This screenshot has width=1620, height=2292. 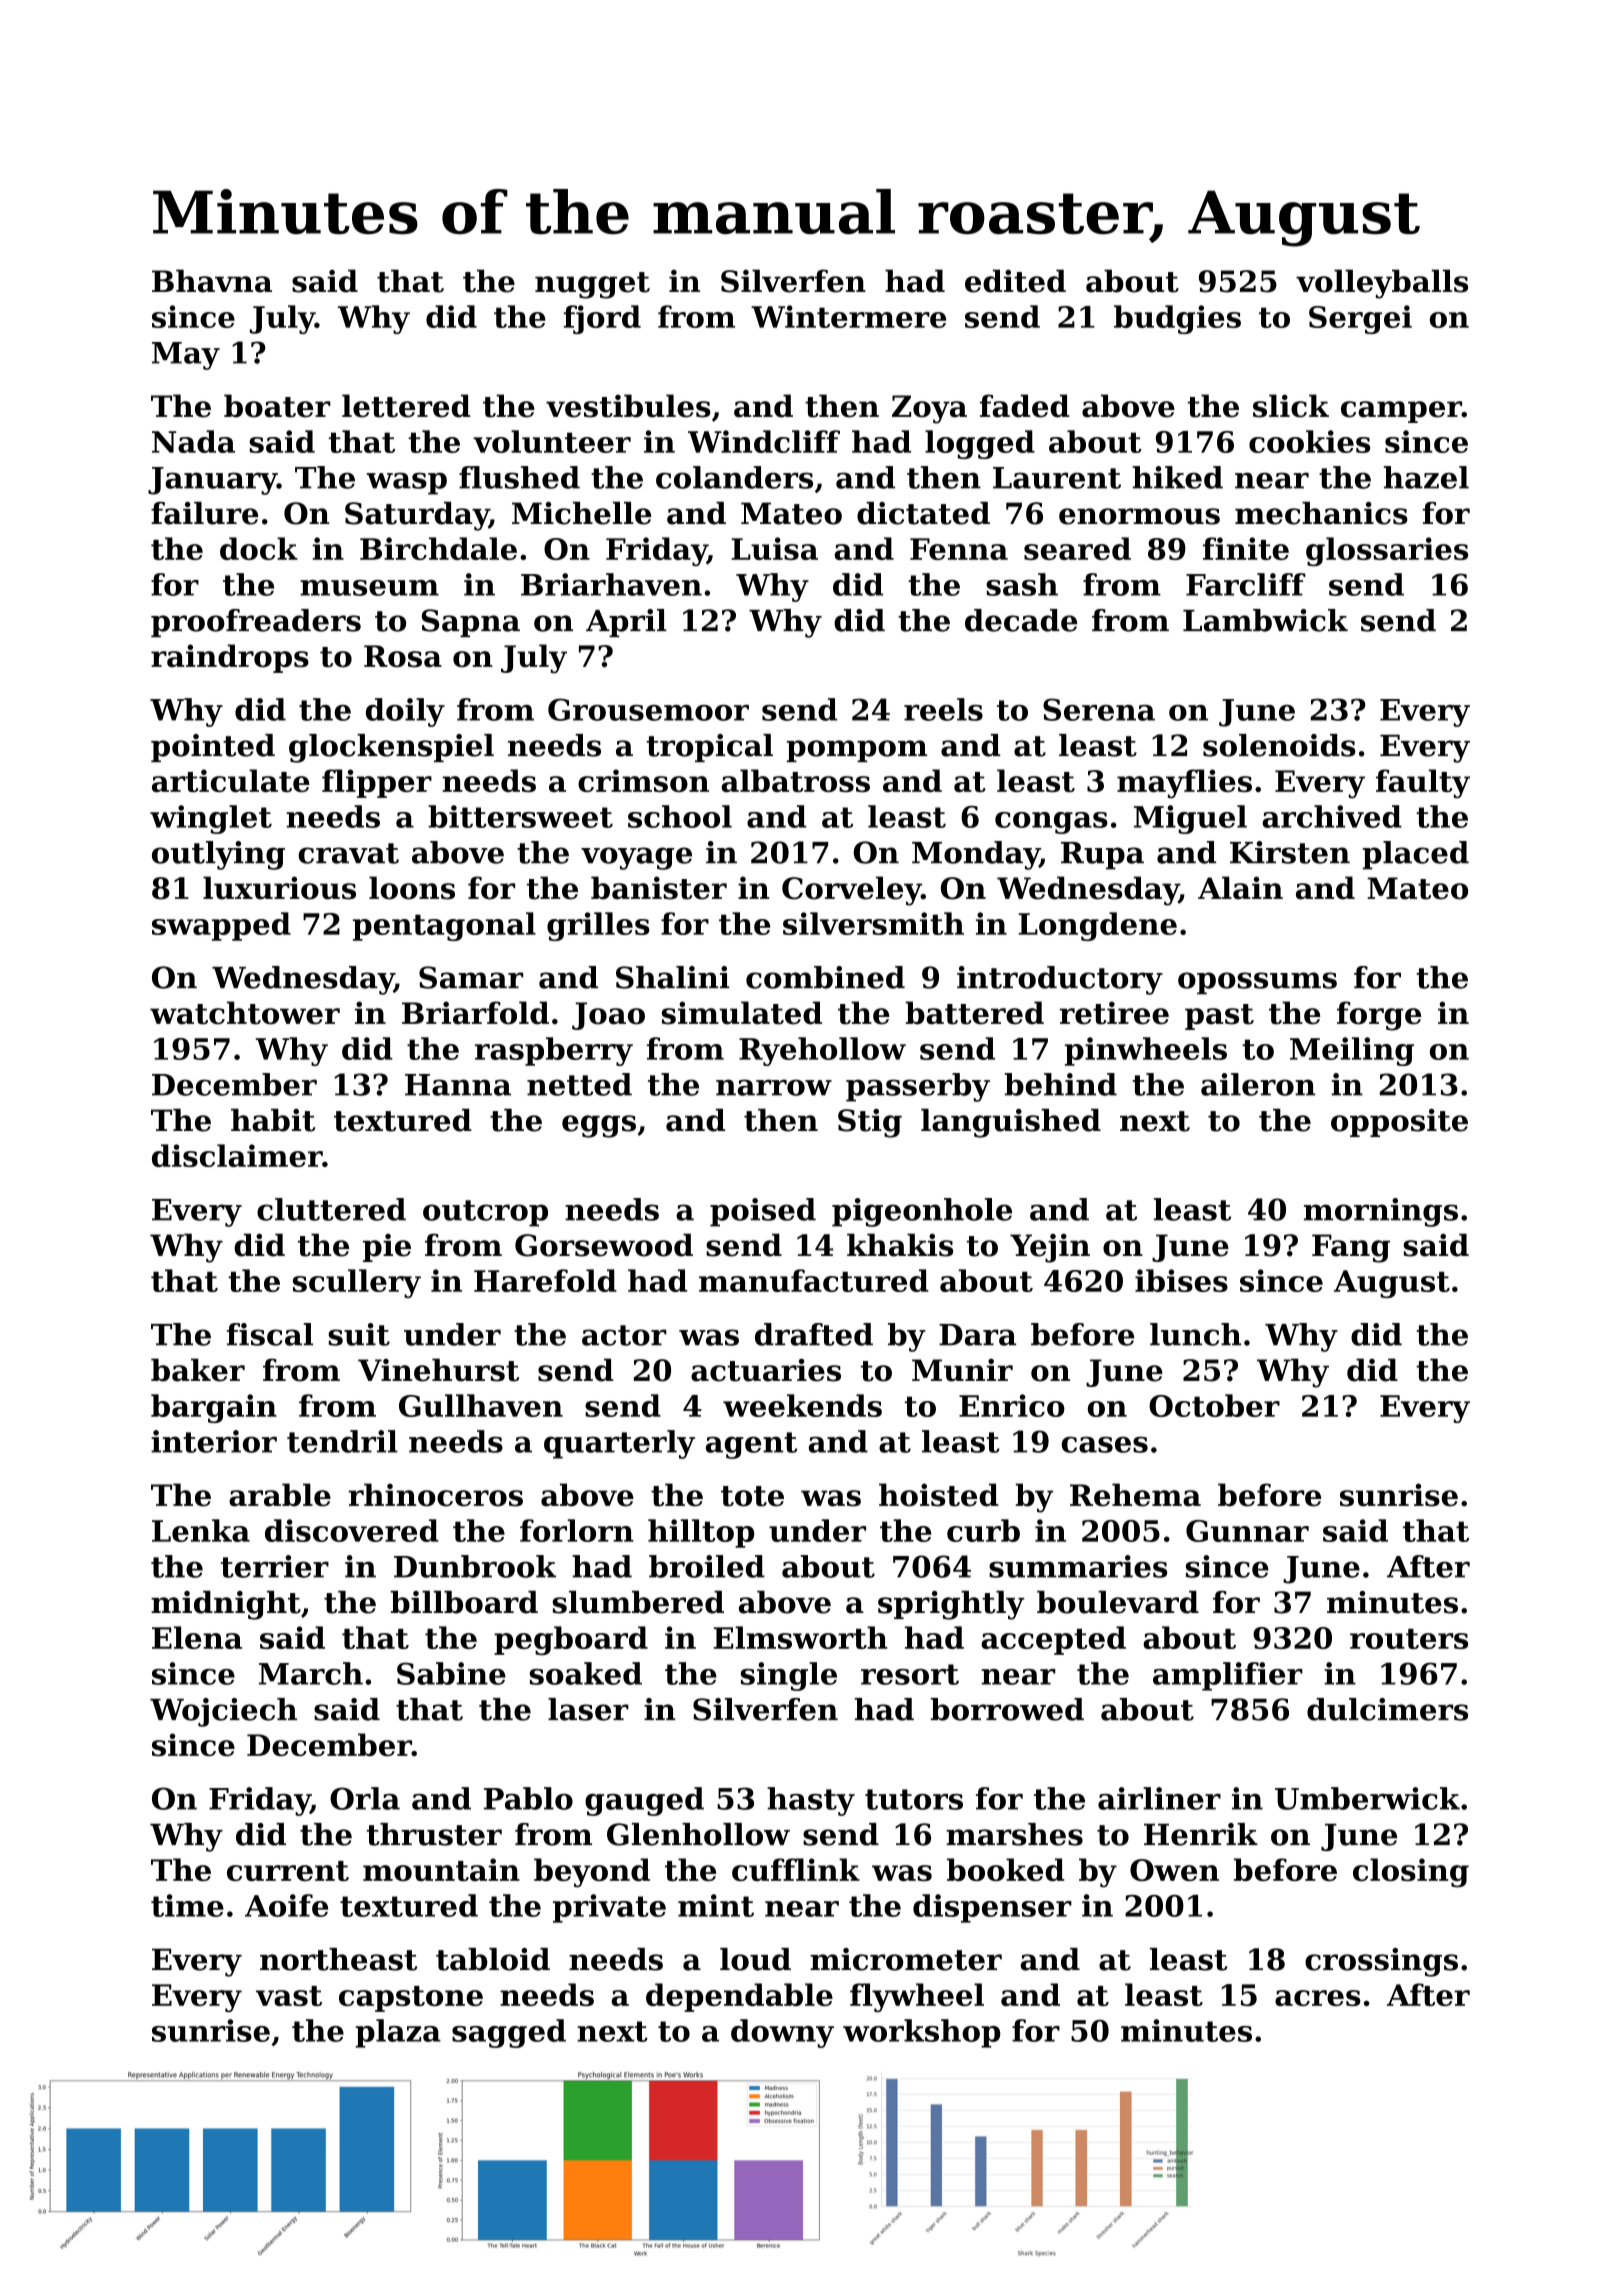 I want to click on lettered, so click(x=406, y=406).
